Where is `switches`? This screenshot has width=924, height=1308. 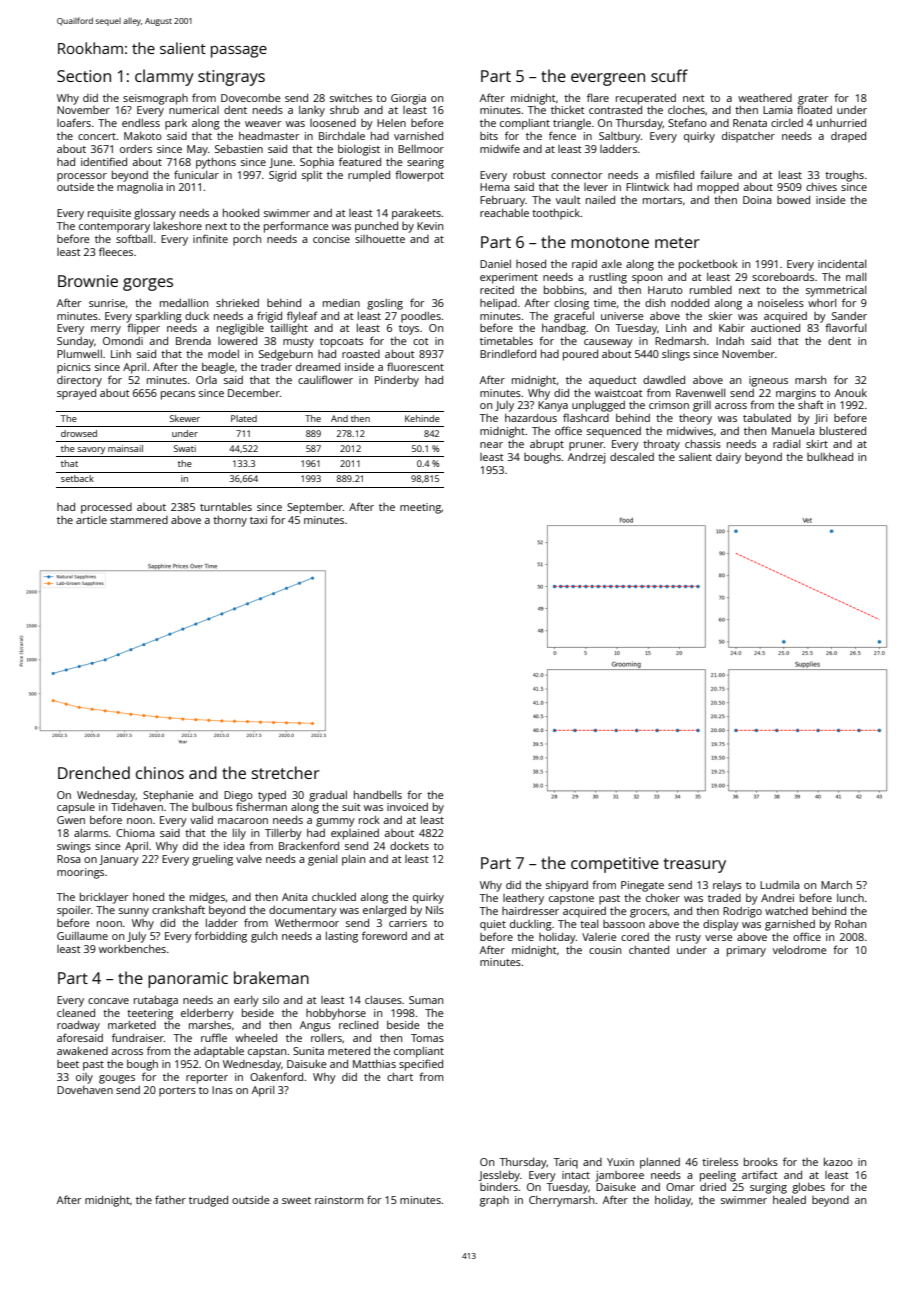 switches is located at coordinates (351, 98).
